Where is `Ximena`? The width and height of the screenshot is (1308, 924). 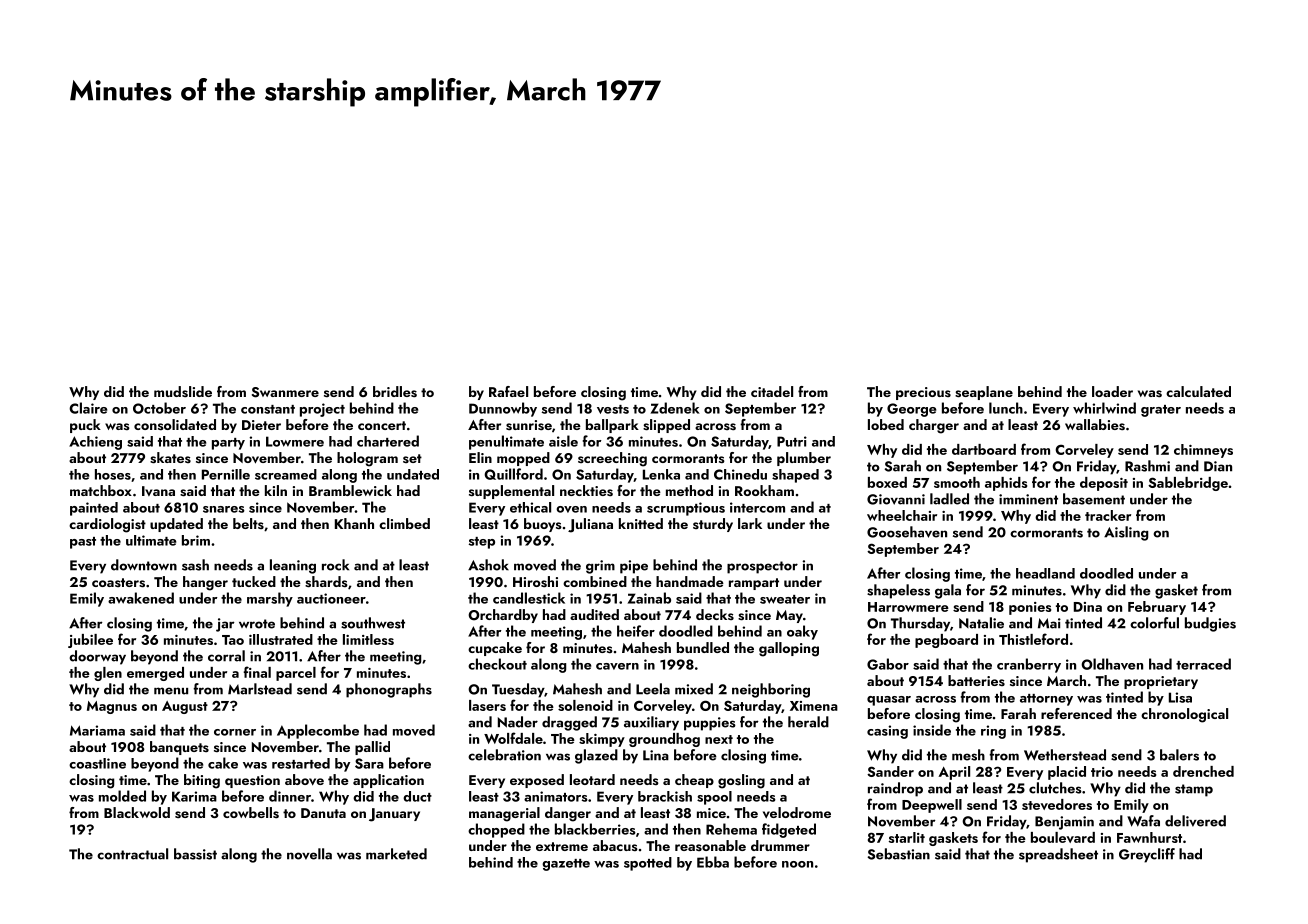
Ximena is located at coordinates (814, 706).
